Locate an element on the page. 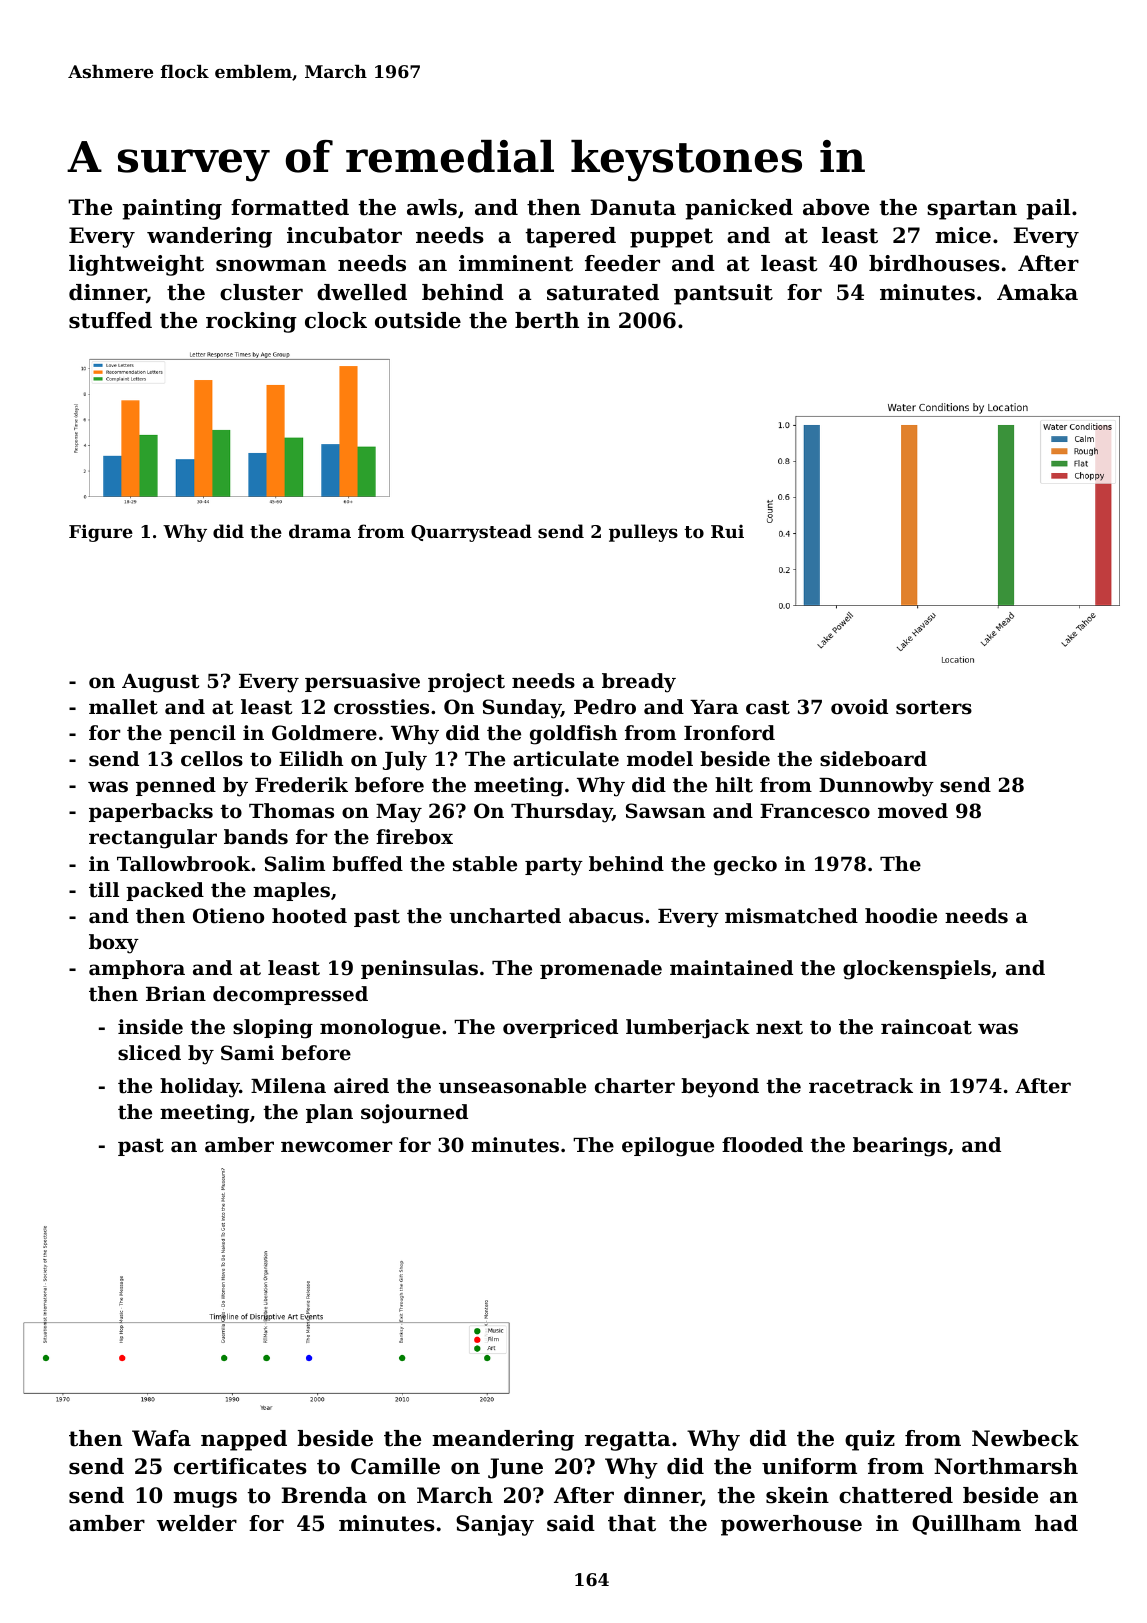  above is located at coordinates (836, 207).
